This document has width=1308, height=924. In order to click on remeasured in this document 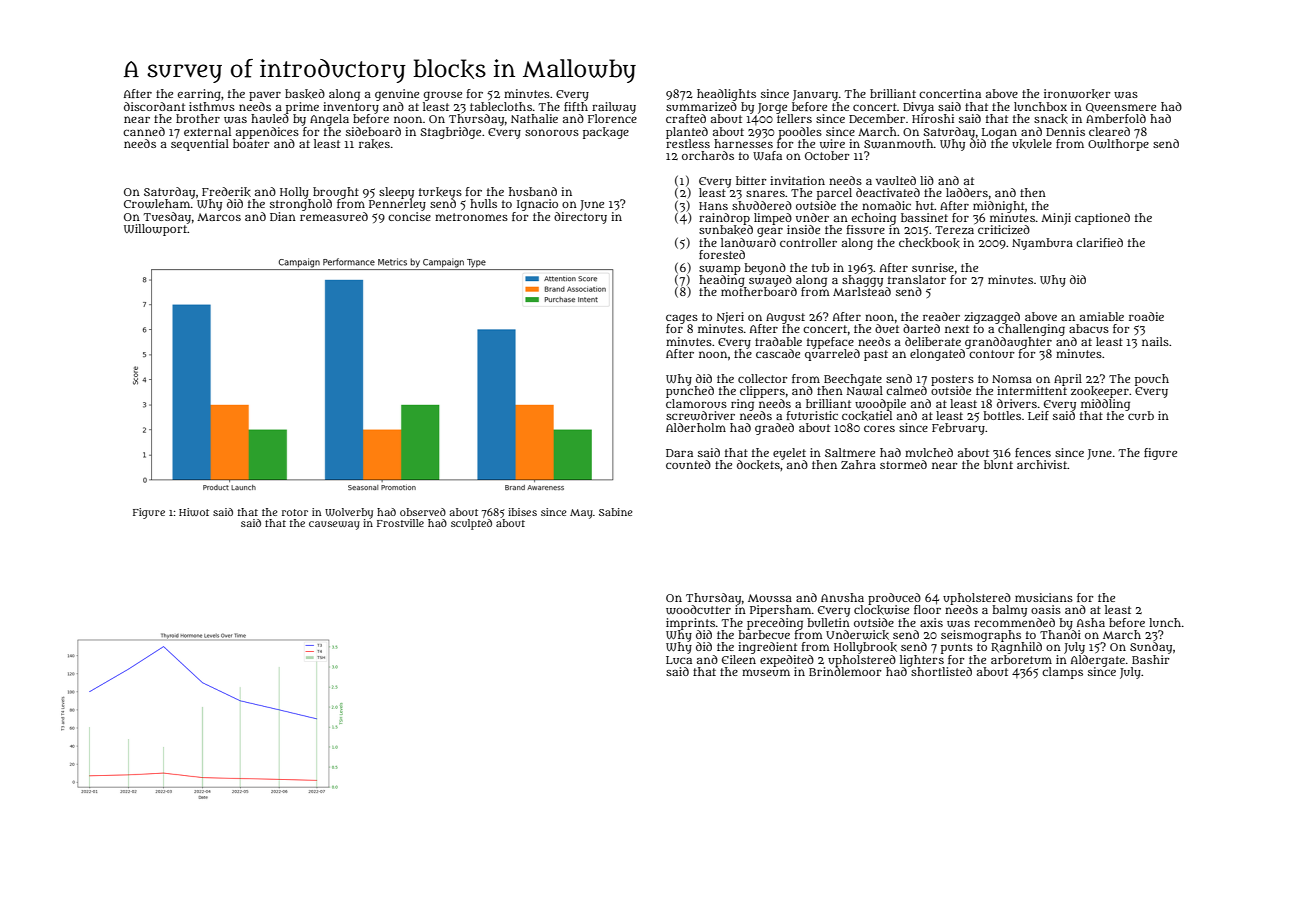, I will do `click(334, 216)`.
